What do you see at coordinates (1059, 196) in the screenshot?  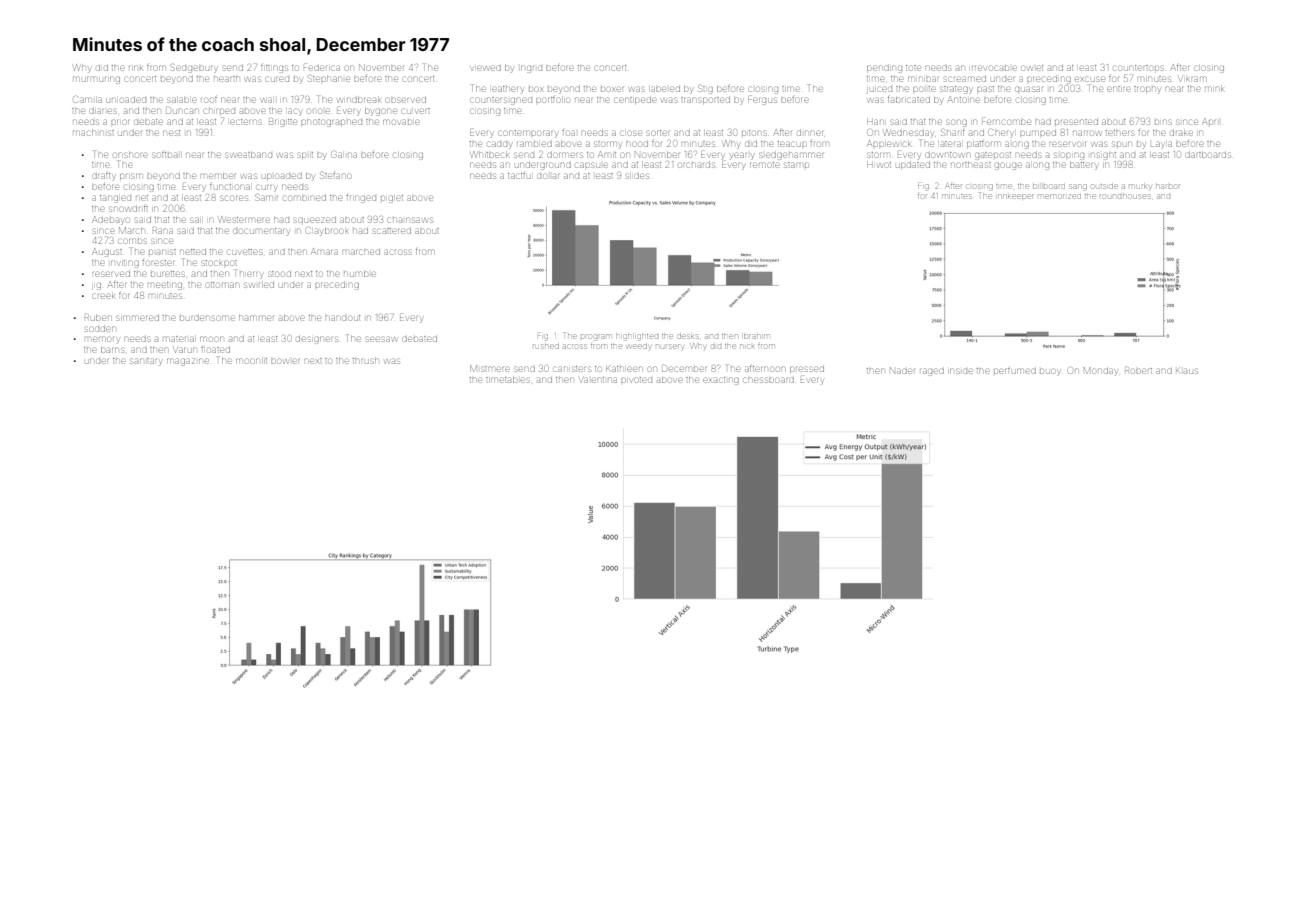 I see `memorized` at bounding box center [1059, 196].
